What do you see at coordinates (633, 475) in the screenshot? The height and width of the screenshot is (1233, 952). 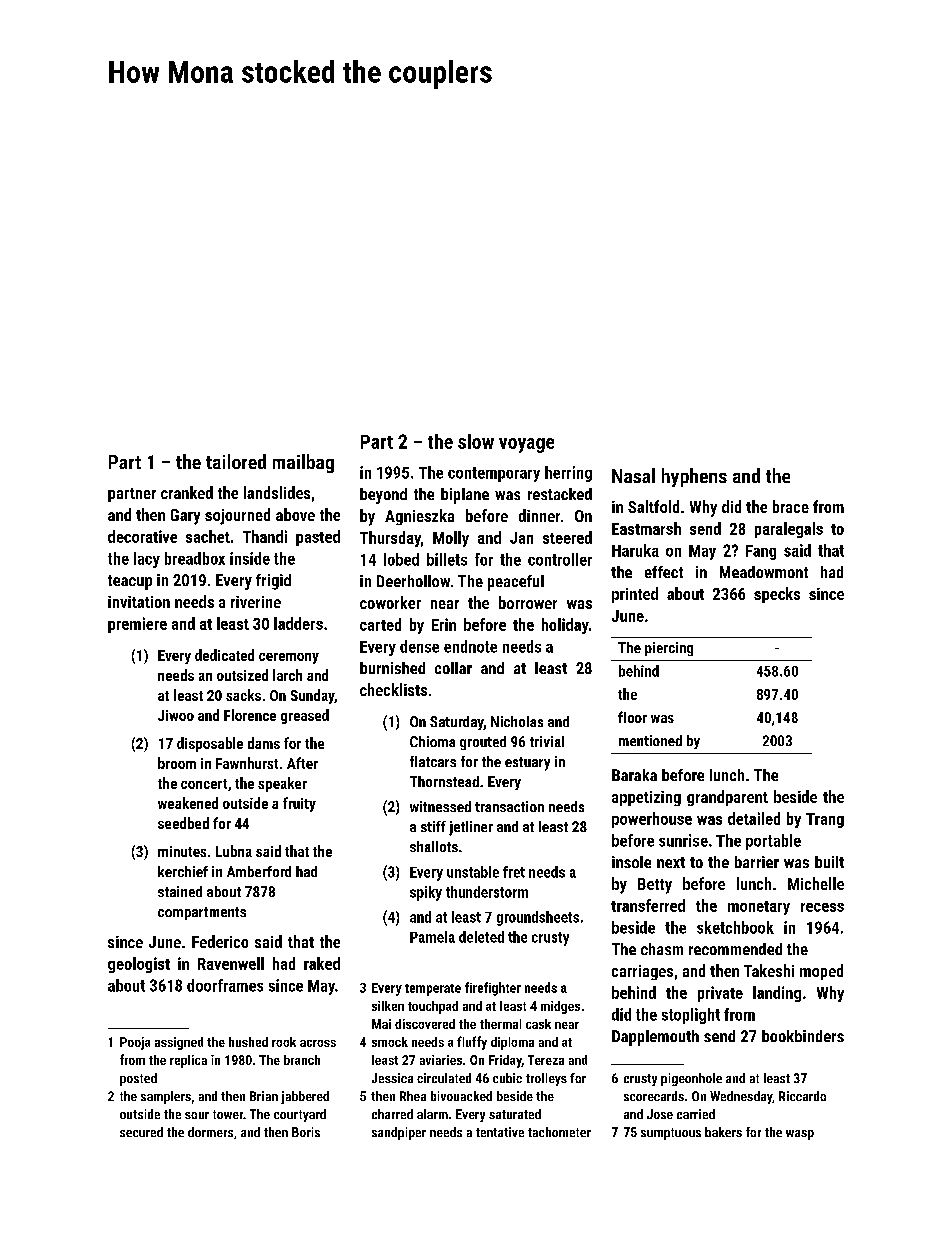 I see `Nasal` at bounding box center [633, 475].
